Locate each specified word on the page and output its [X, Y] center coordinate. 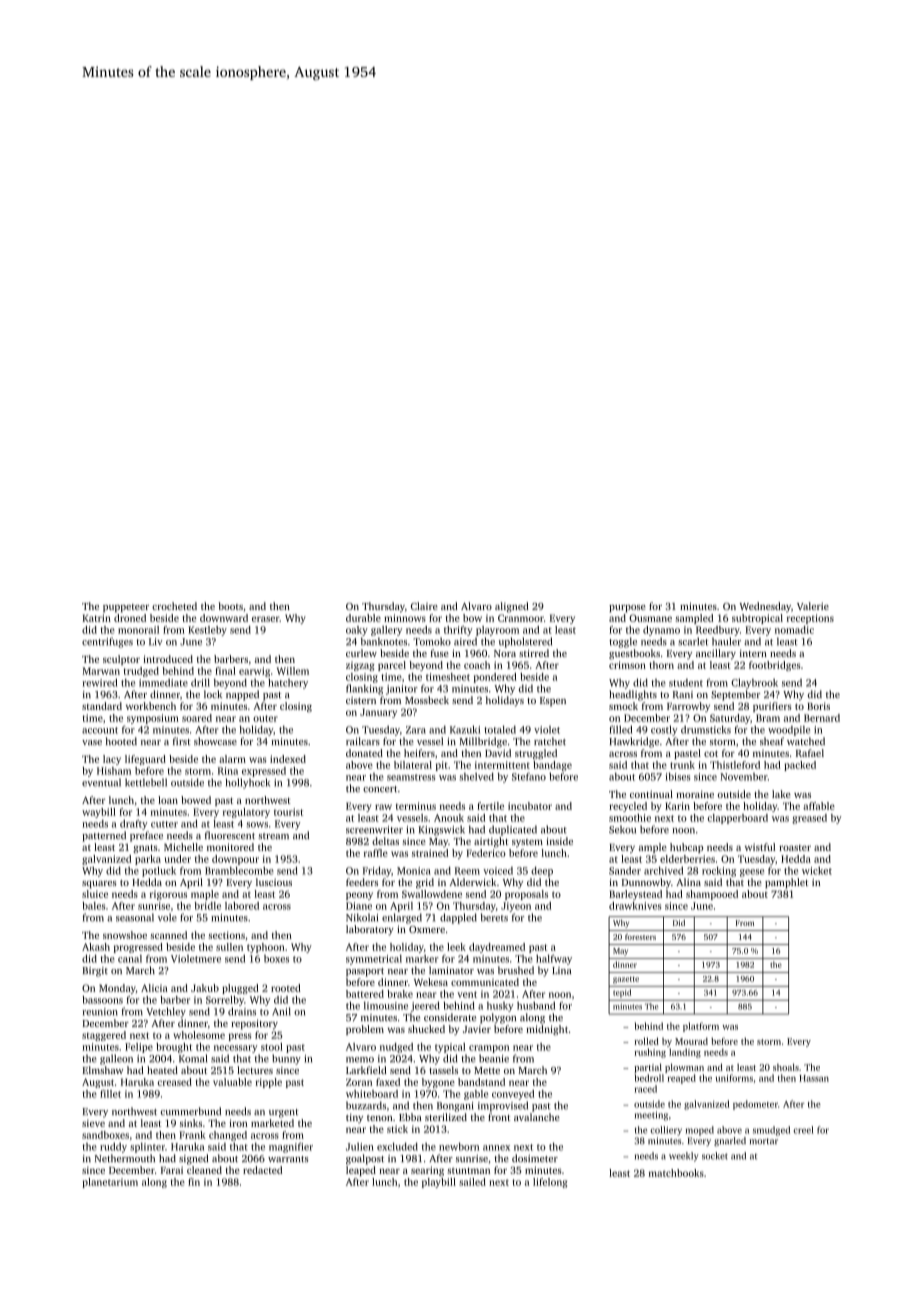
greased [809, 819]
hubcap [686, 848]
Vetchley [166, 1012]
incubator [530, 806]
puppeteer [126, 608]
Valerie [813, 606]
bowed [196, 800]
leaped [361, 1171]
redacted [262, 1170]
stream [273, 836]
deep [542, 871]
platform [701, 1027]
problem [365, 1030]
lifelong [550, 1183]
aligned [512, 607]
